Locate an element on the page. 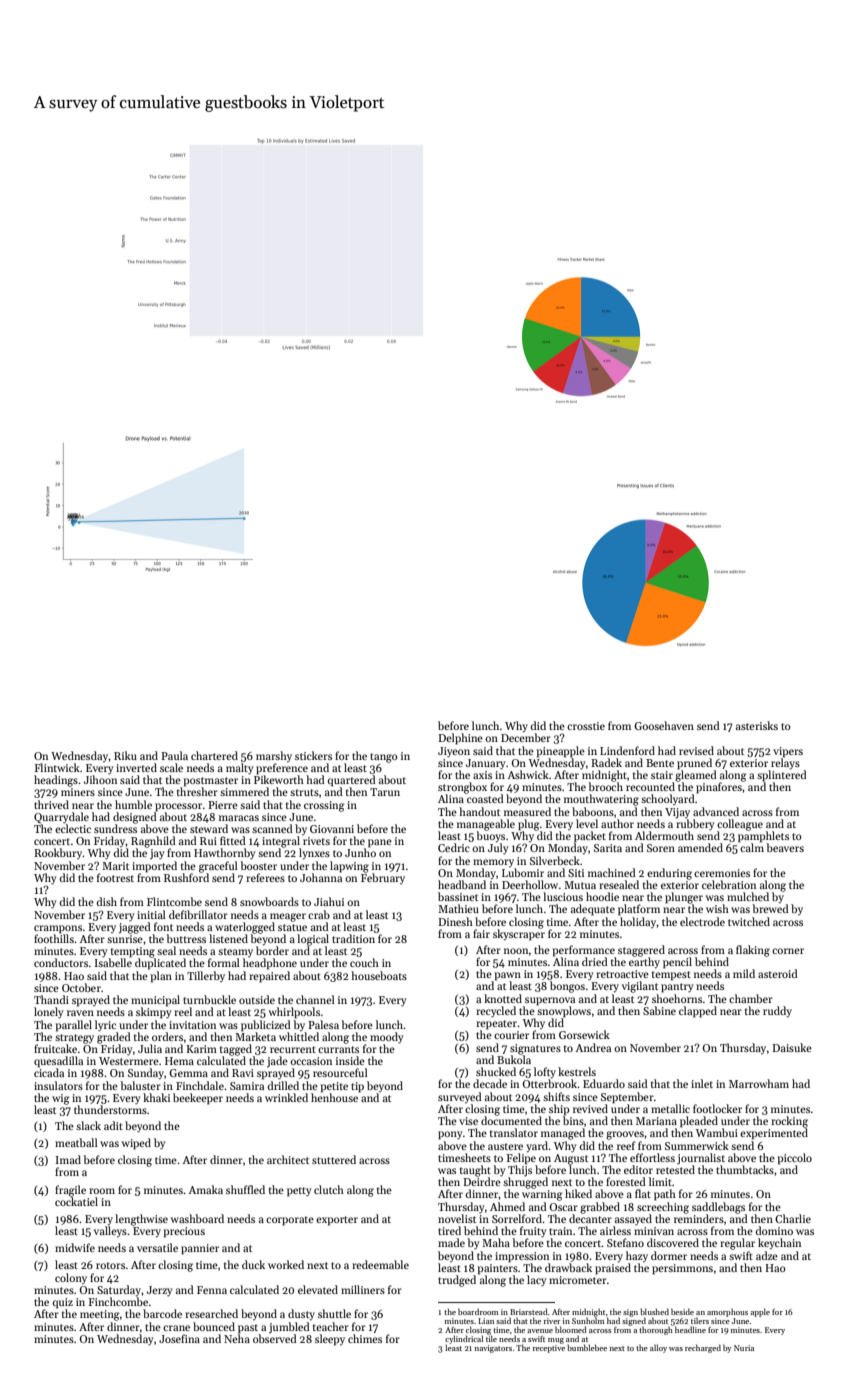 This image has height=1400, width=849. splintered is located at coordinates (782, 776).
